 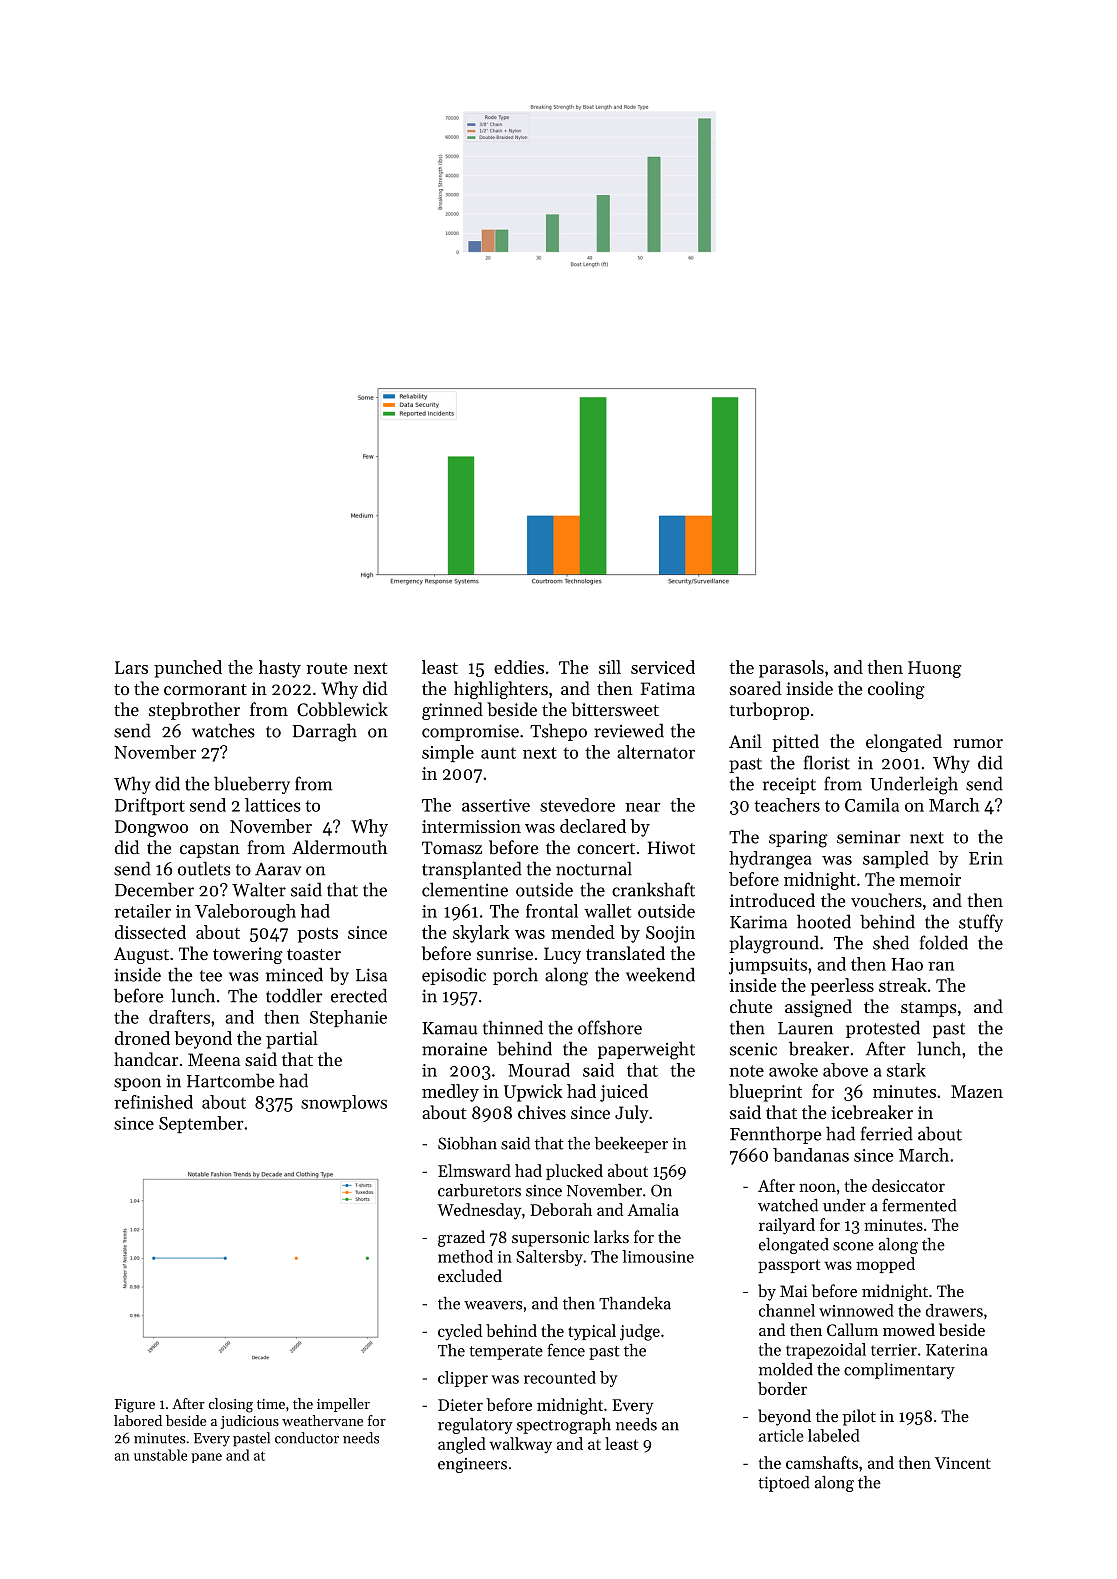 What do you see at coordinates (885, 1265) in the image?
I see `mopped` at bounding box center [885, 1265].
